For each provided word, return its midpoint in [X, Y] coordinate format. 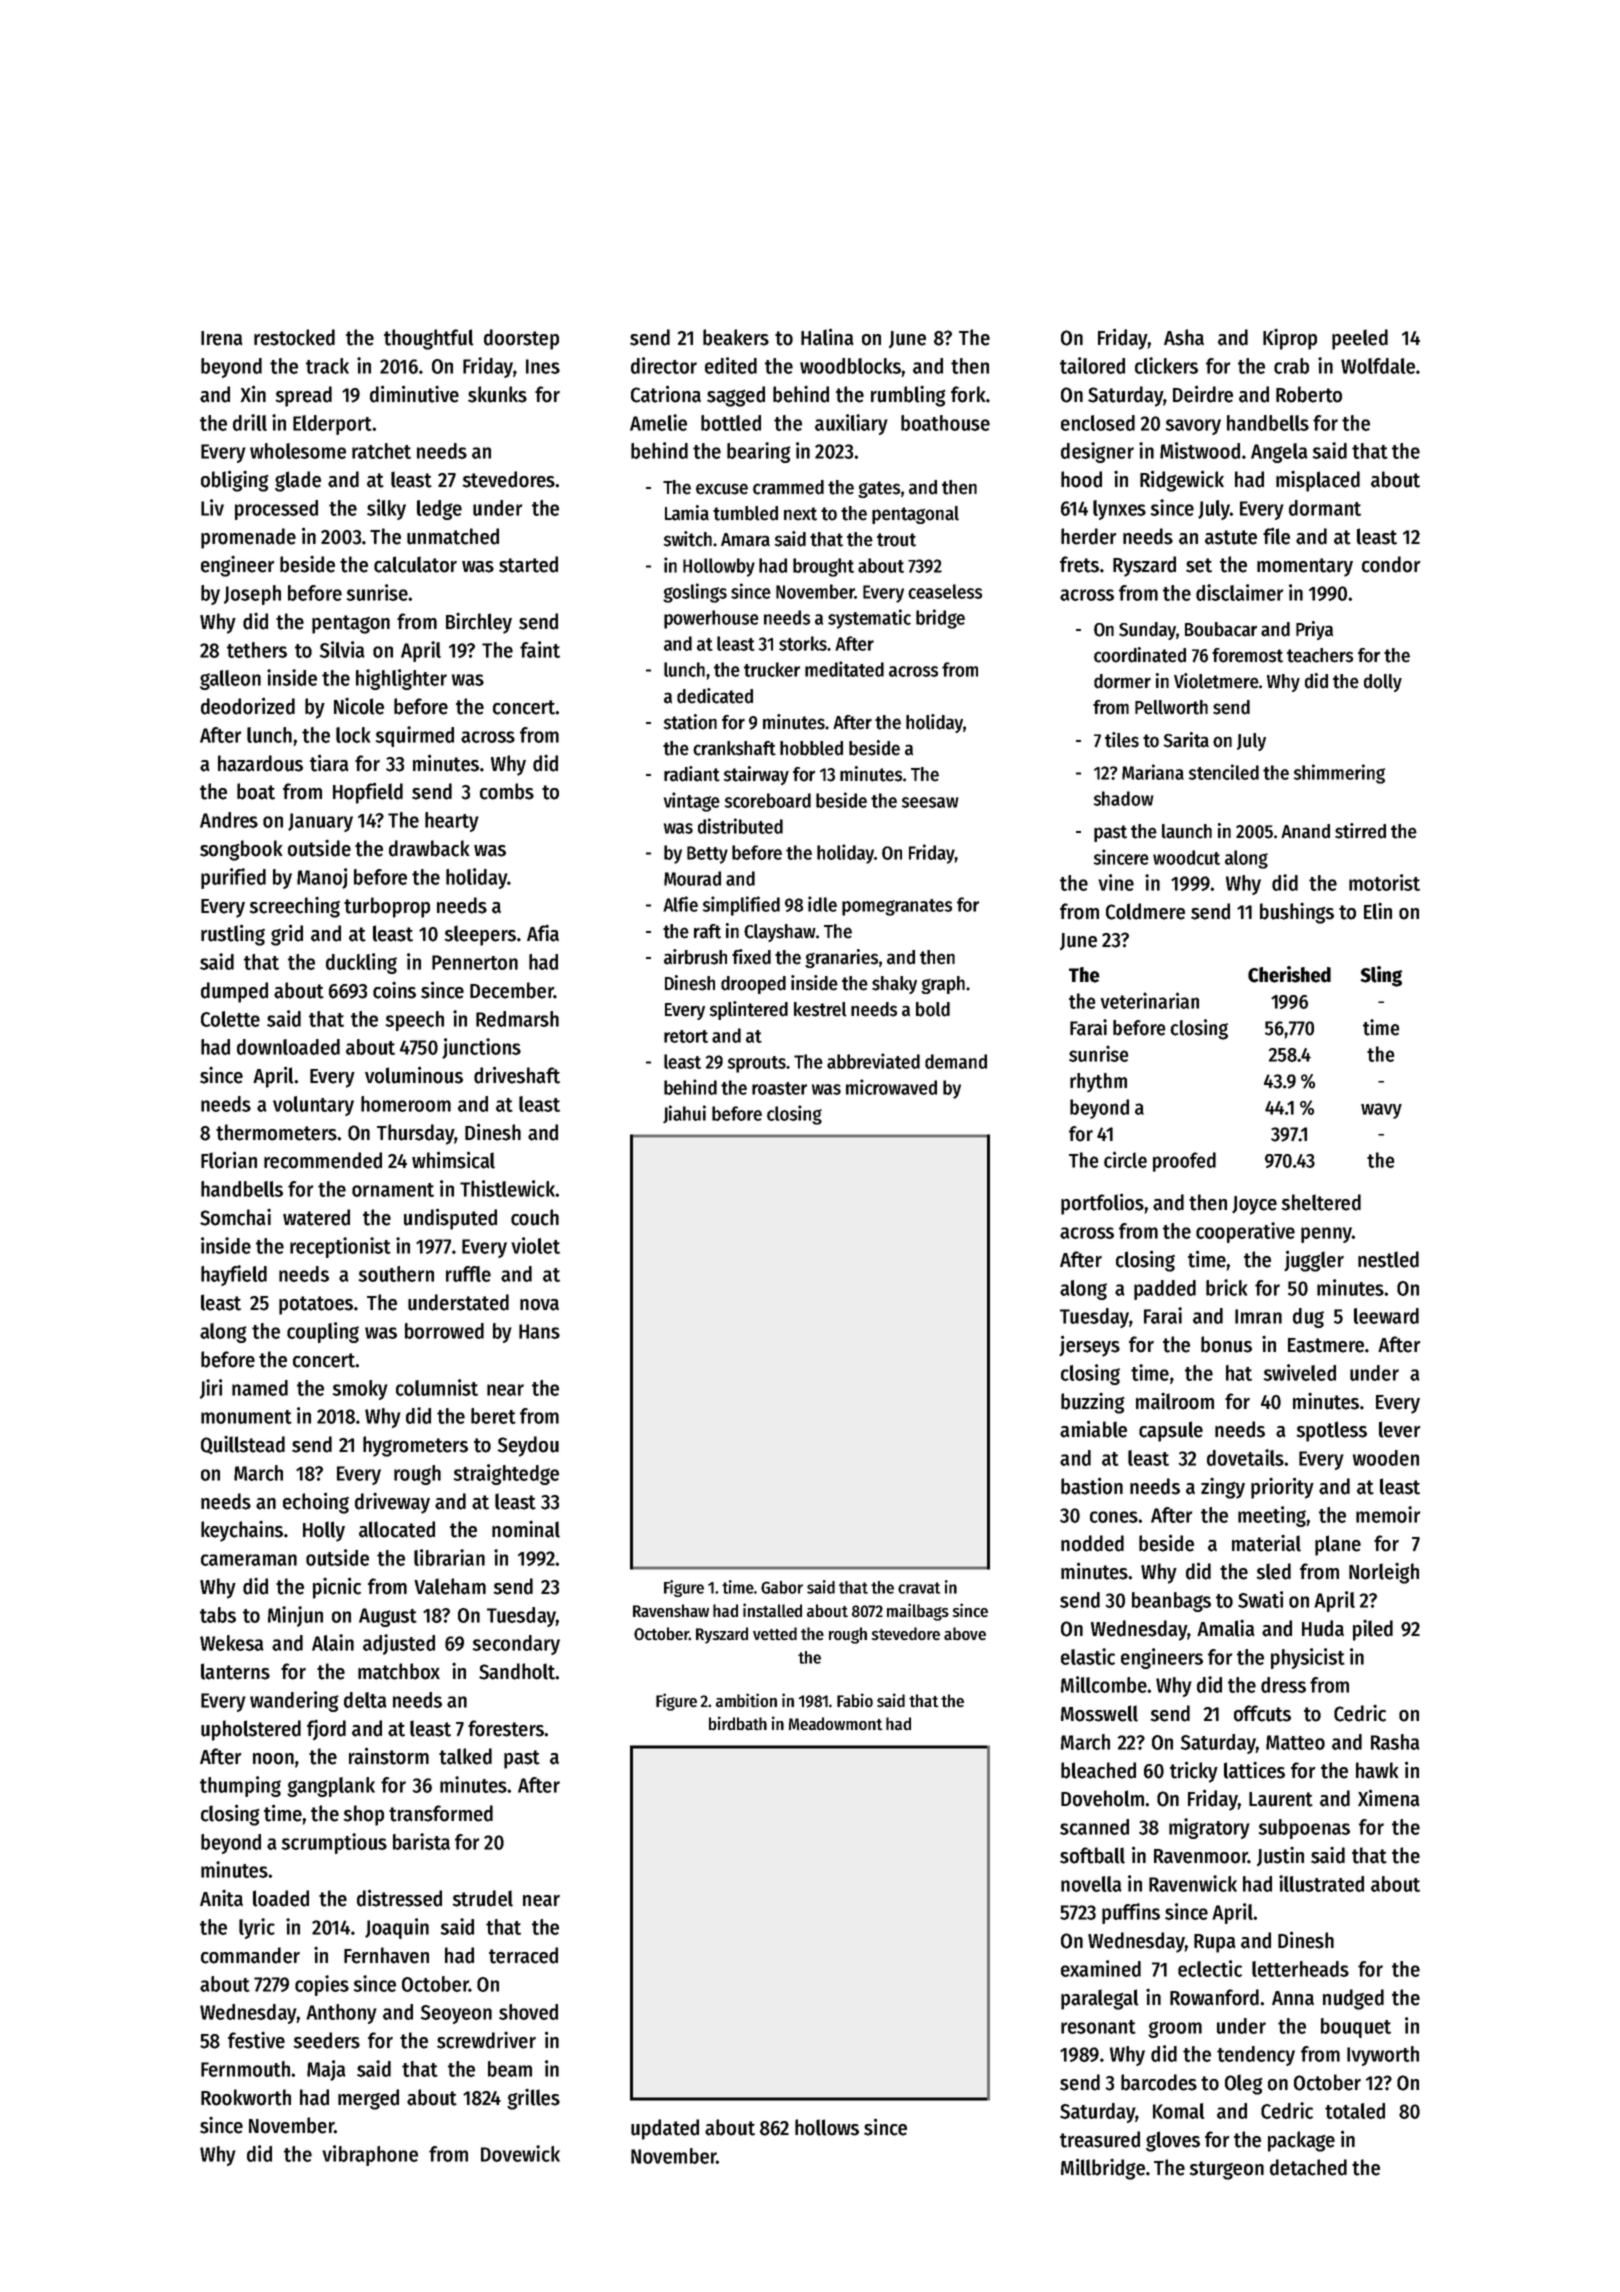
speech [414, 1021]
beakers [736, 337]
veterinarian [1150, 1000]
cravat [919, 1588]
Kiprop [1290, 339]
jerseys [1089, 1346]
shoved [528, 2012]
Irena [222, 338]
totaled [1355, 2111]
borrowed [444, 1331]
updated [665, 2129]
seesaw [930, 802]
